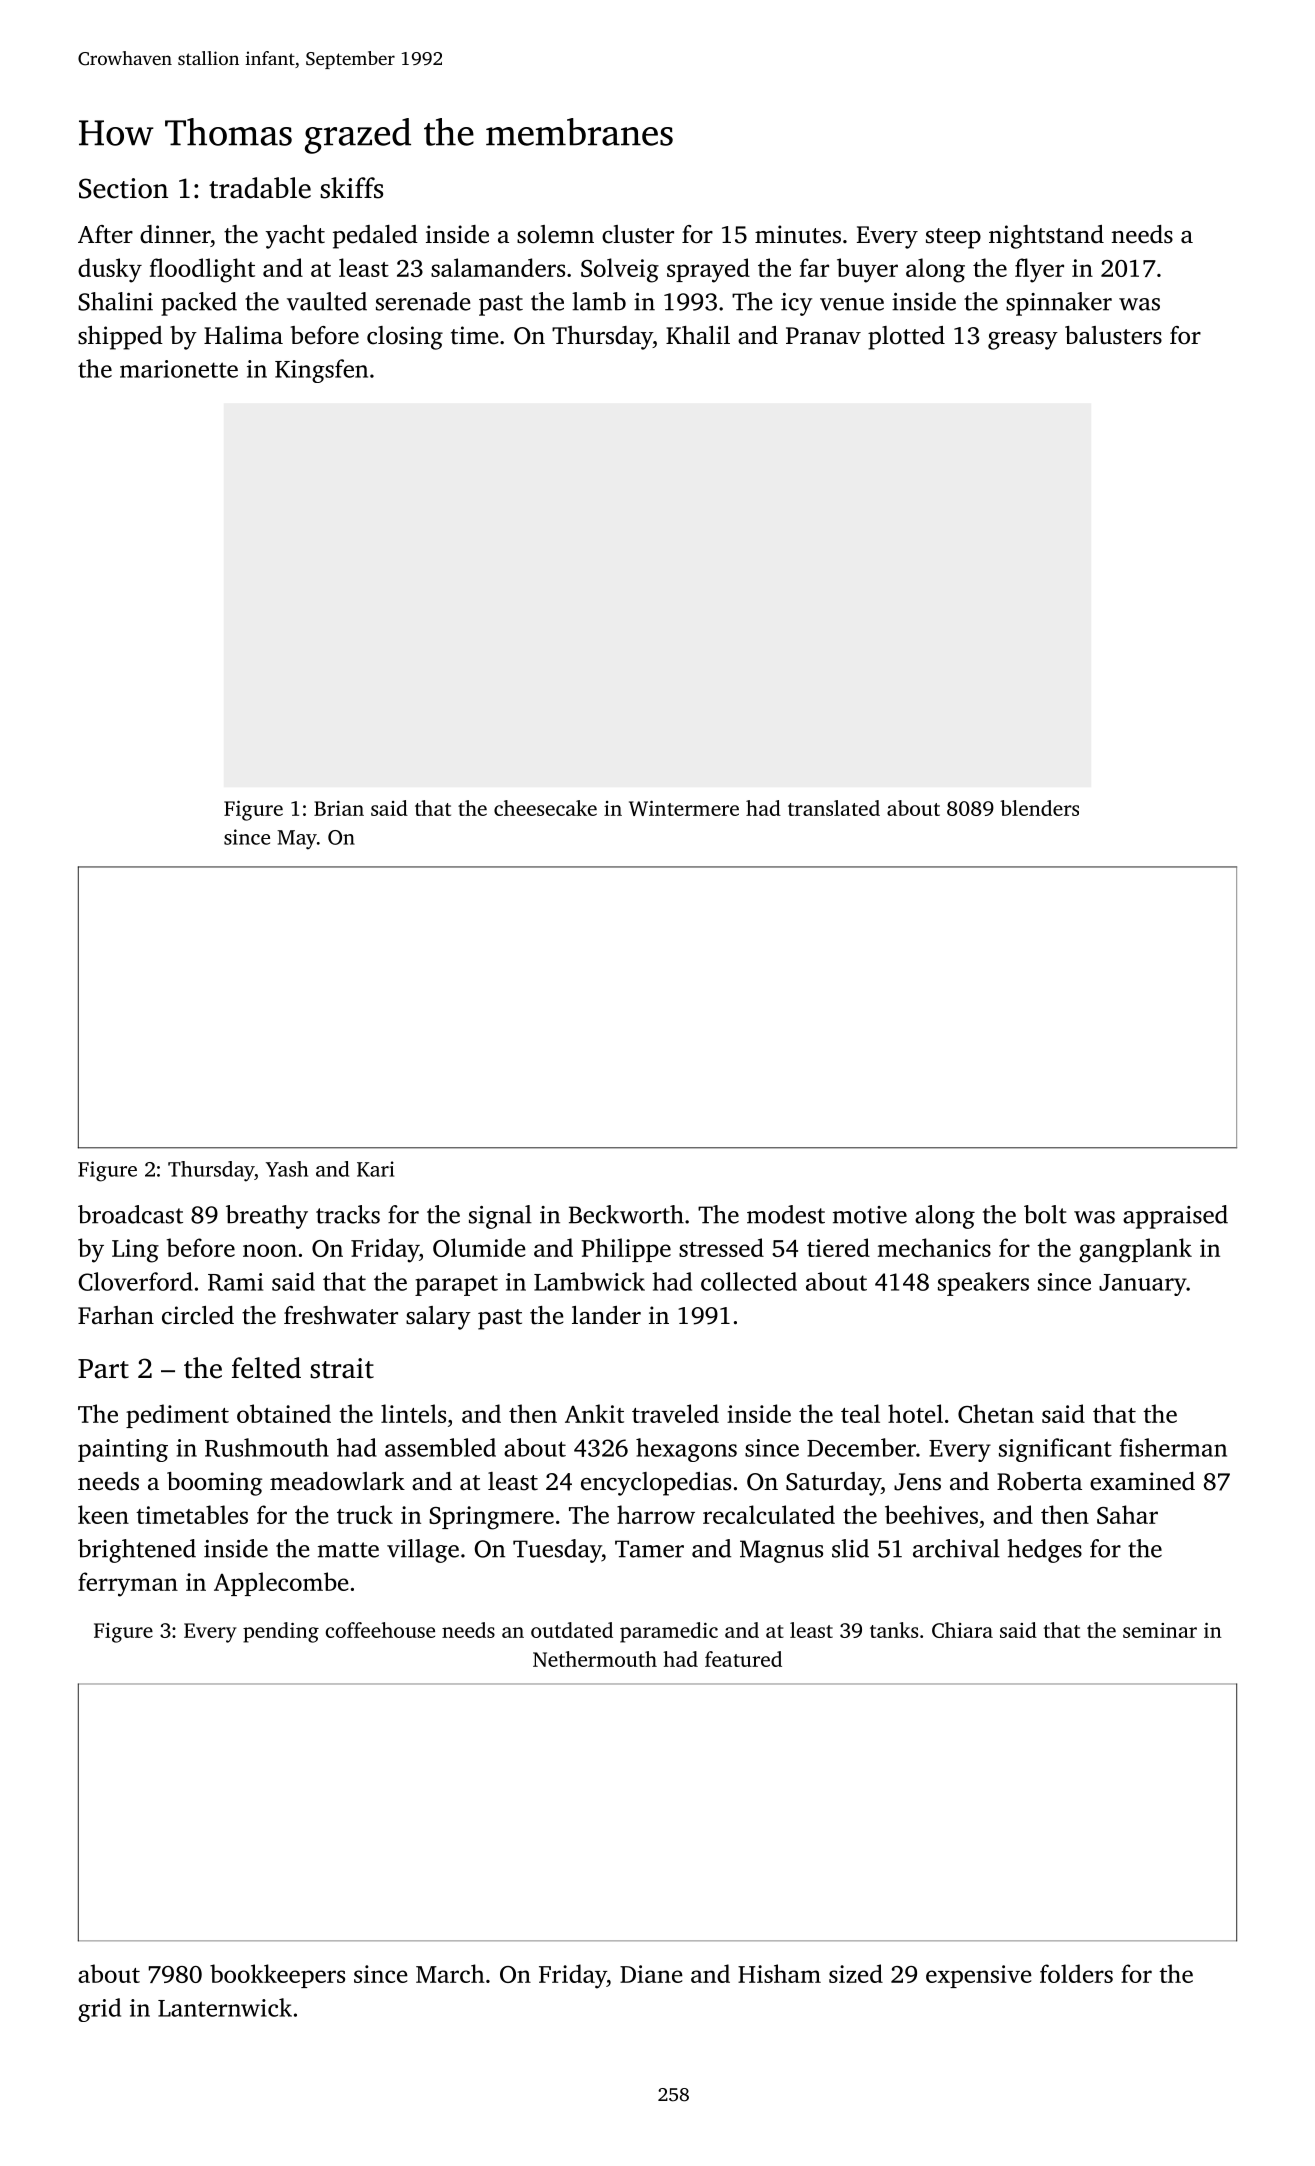 The image size is (1315, 2166). Describe the element at coordinates (798, 234) in the screenshot. I see `minutes` at that location.
